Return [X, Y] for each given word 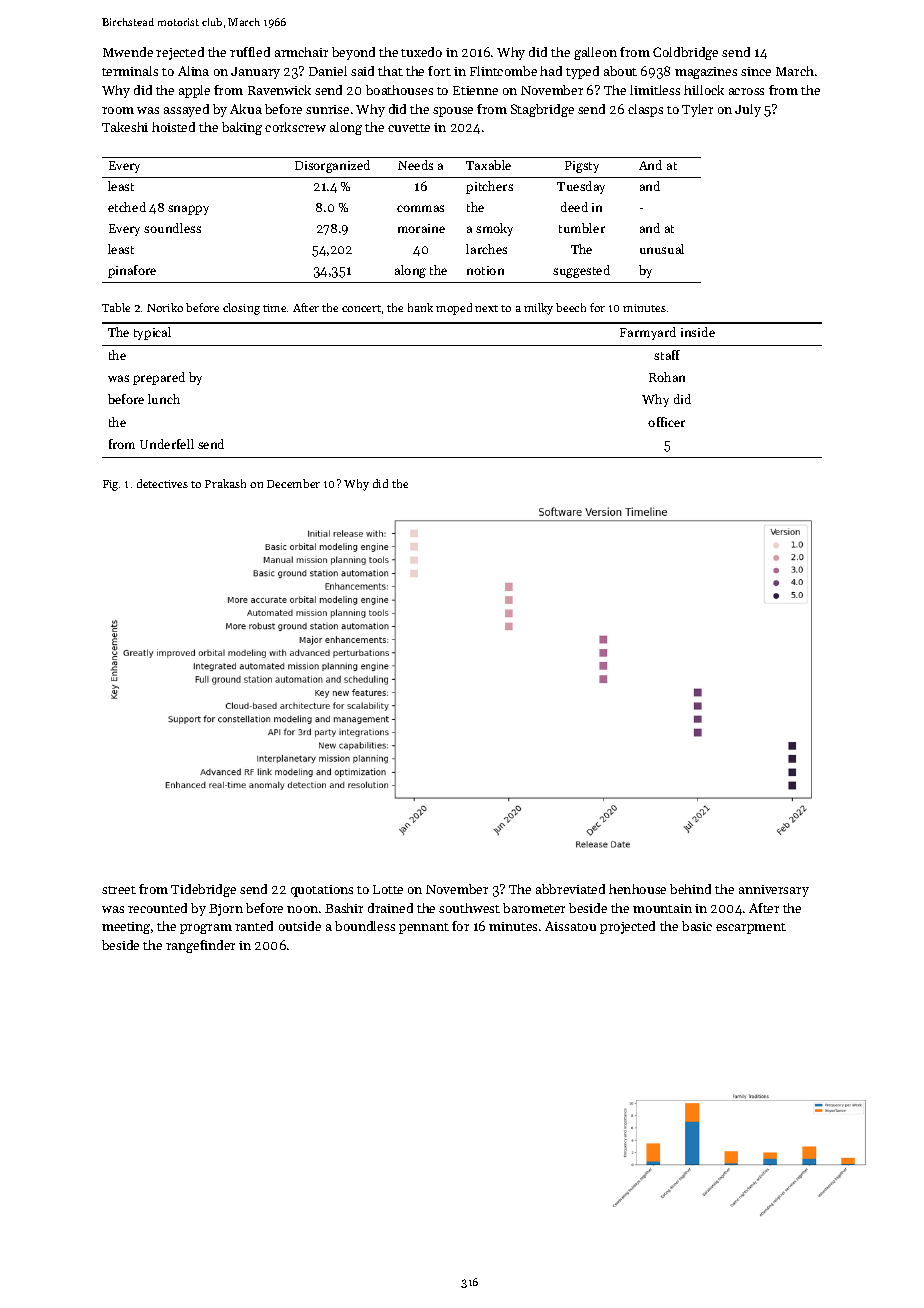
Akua [246, 109]
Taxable [488, 165]
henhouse [637, 889]
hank [420, 307]
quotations [322, 891]
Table [116, 307]
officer [666, 422]
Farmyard [648, 333]
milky [538, 309]
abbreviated [570, 889]
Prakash [225, 483]
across [746, 91]
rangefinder [200, 946]
